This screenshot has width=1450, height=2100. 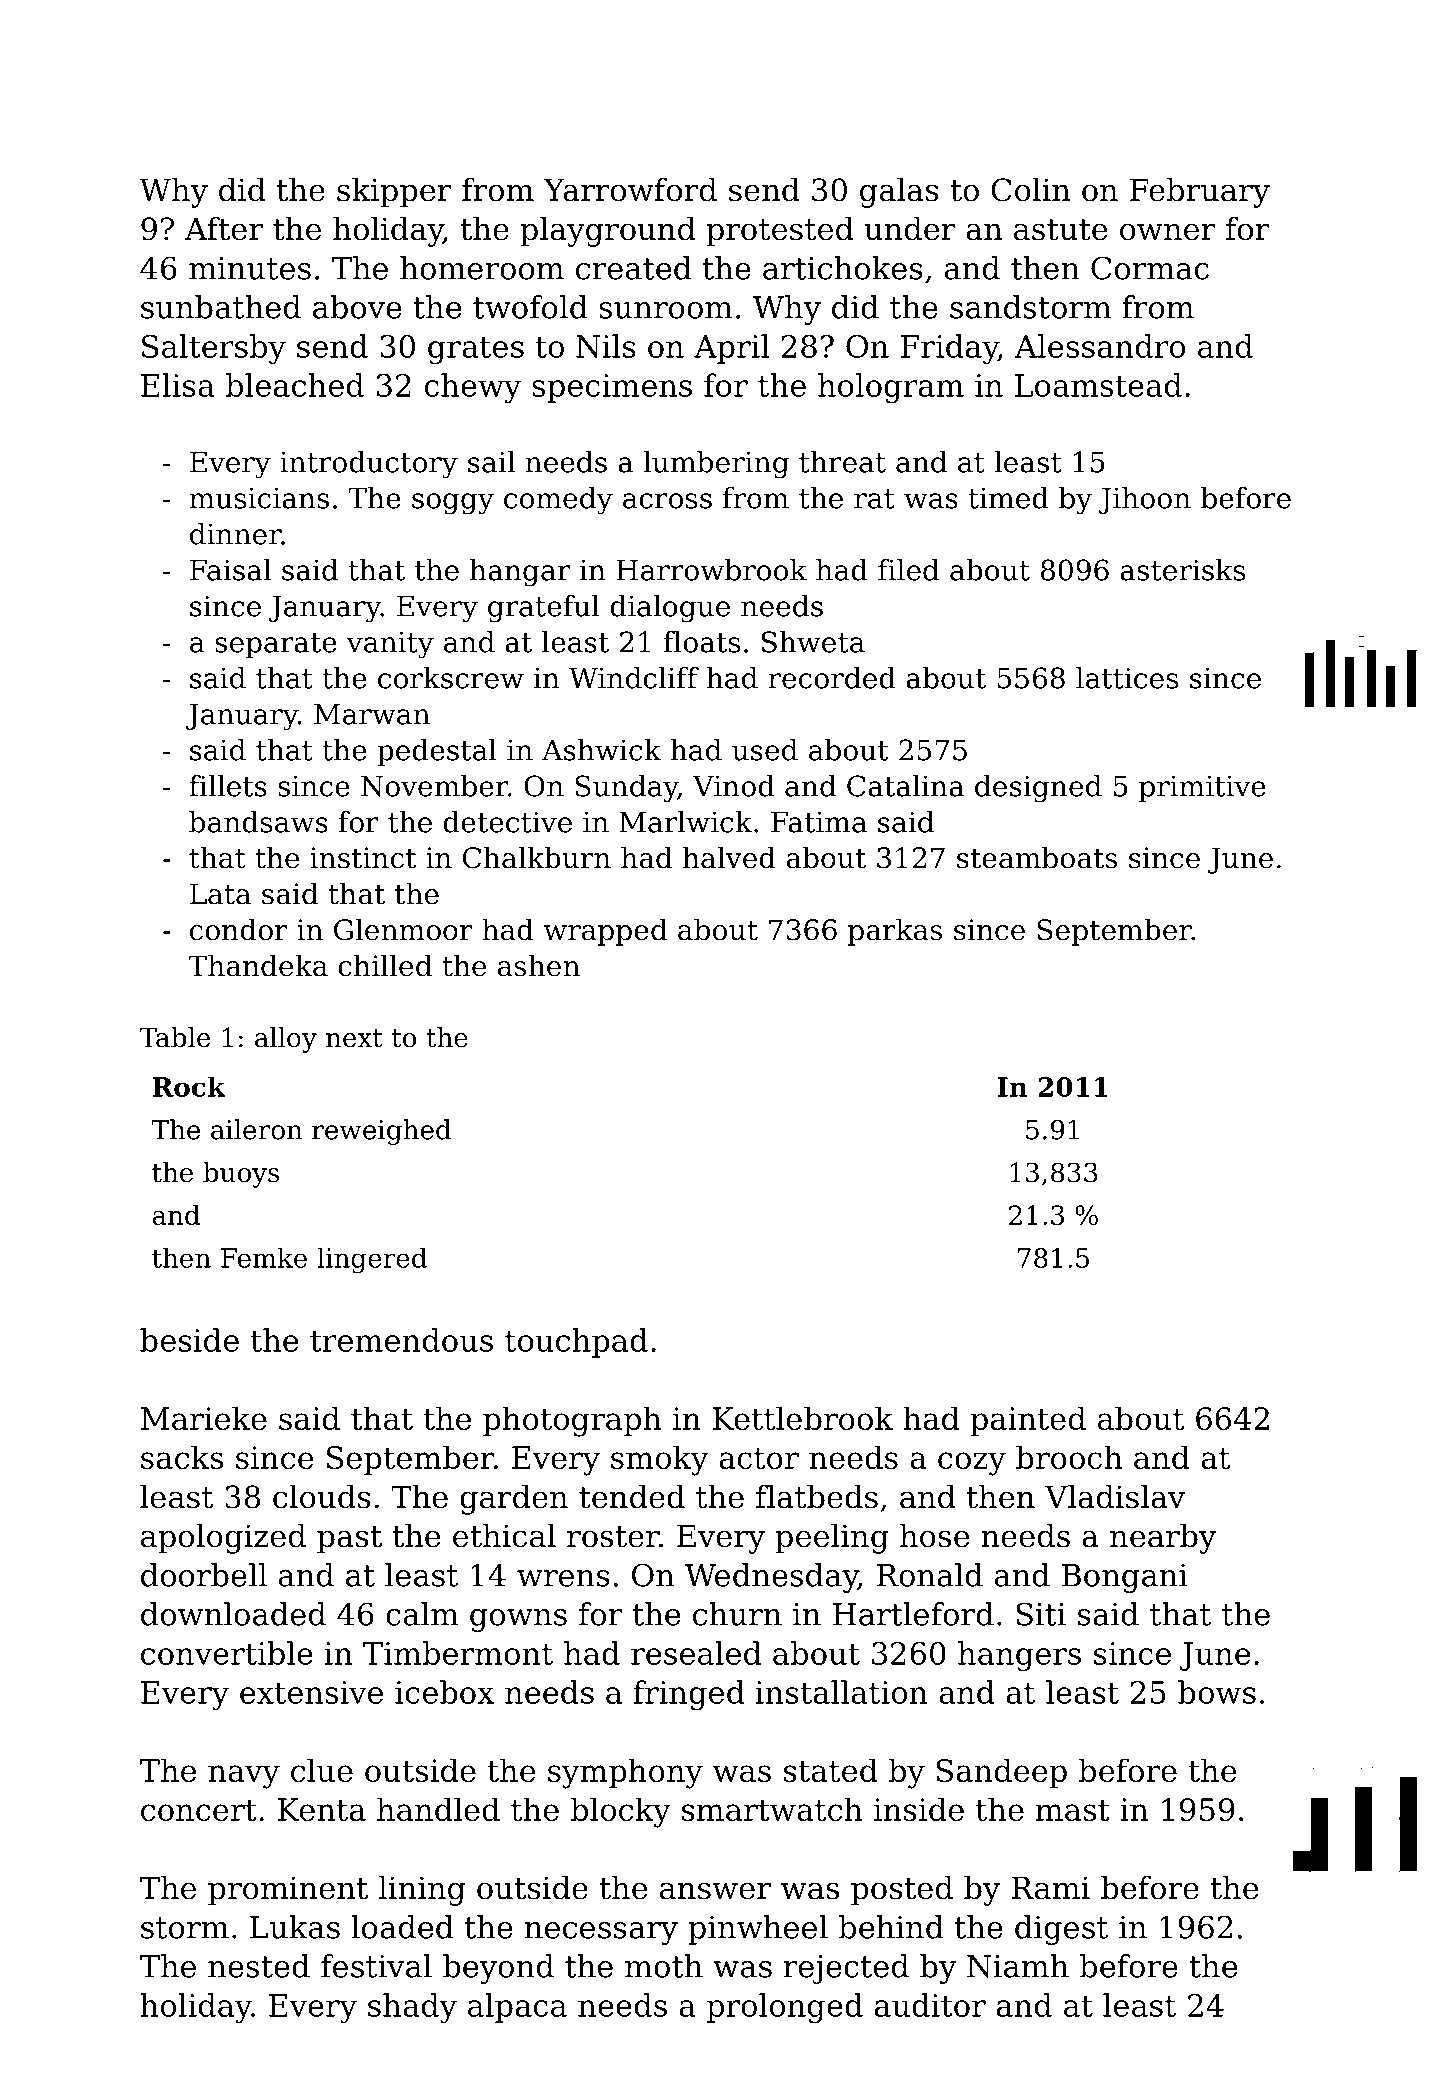 What do you see at coordinates (905, 786) in the screenshot?
I see `Catalina` at bounding box center [905, 786].
